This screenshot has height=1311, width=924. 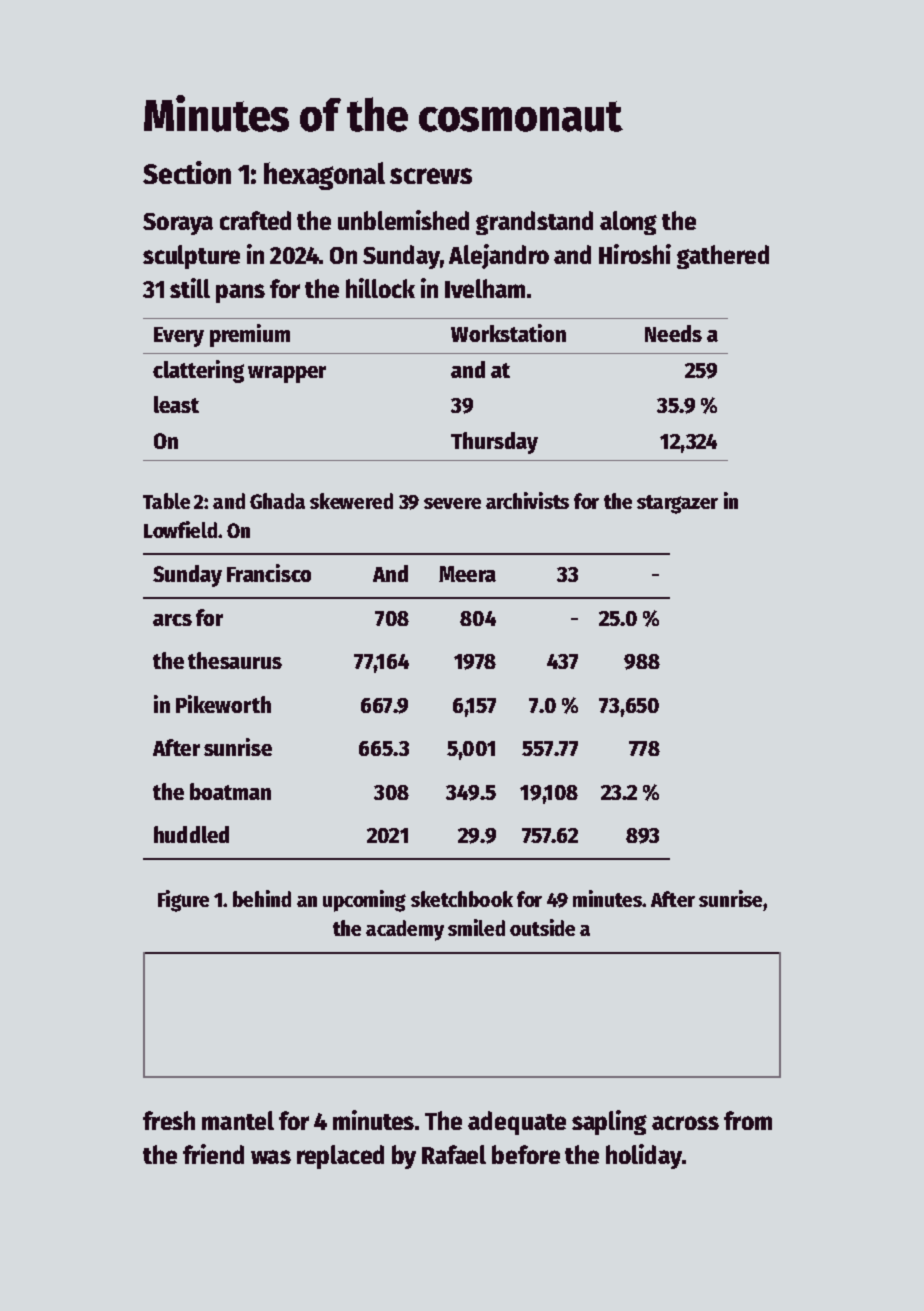 I want to click on archivists, so click(x=527, y=500).
